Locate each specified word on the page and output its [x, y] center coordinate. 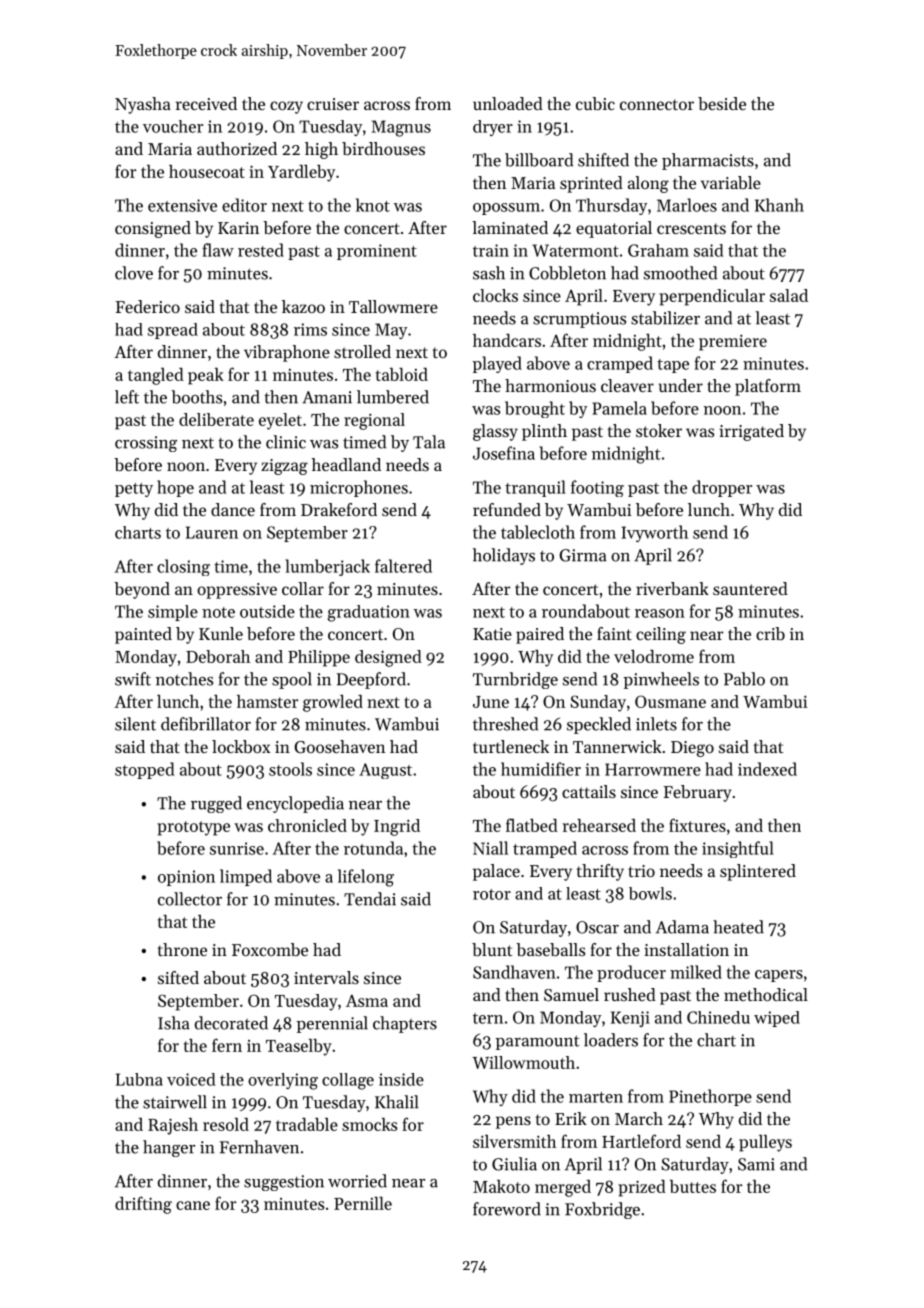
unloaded [508, 103]
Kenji [630, 1019]
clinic [286, 442]
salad [789, 295]
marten [596, 1097]
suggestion [284, 1183]
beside [722, 103]
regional [374, 421]
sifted [178, 977]
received [206, 103]
